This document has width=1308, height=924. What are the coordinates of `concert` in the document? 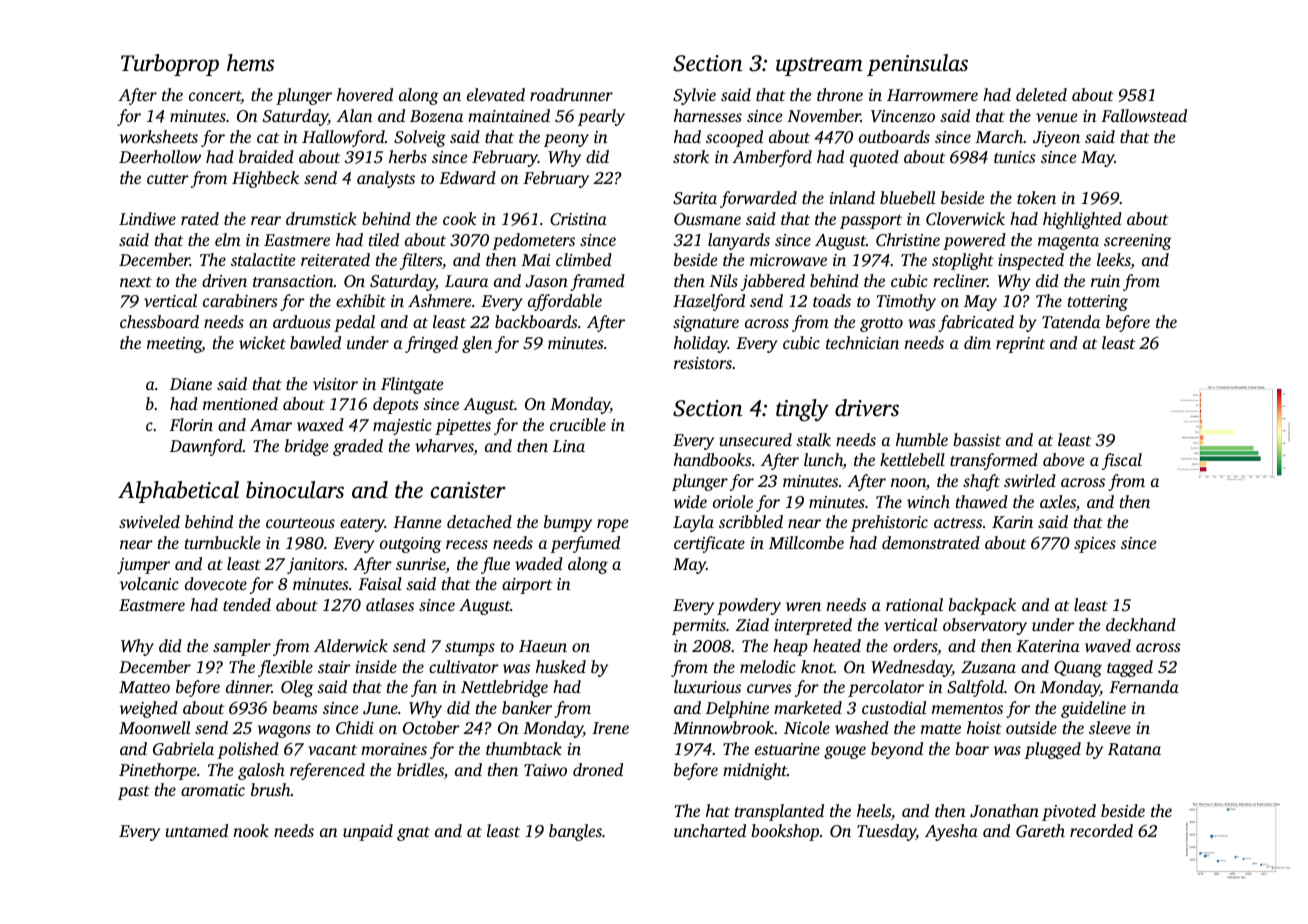 It's located at (215, 97).
